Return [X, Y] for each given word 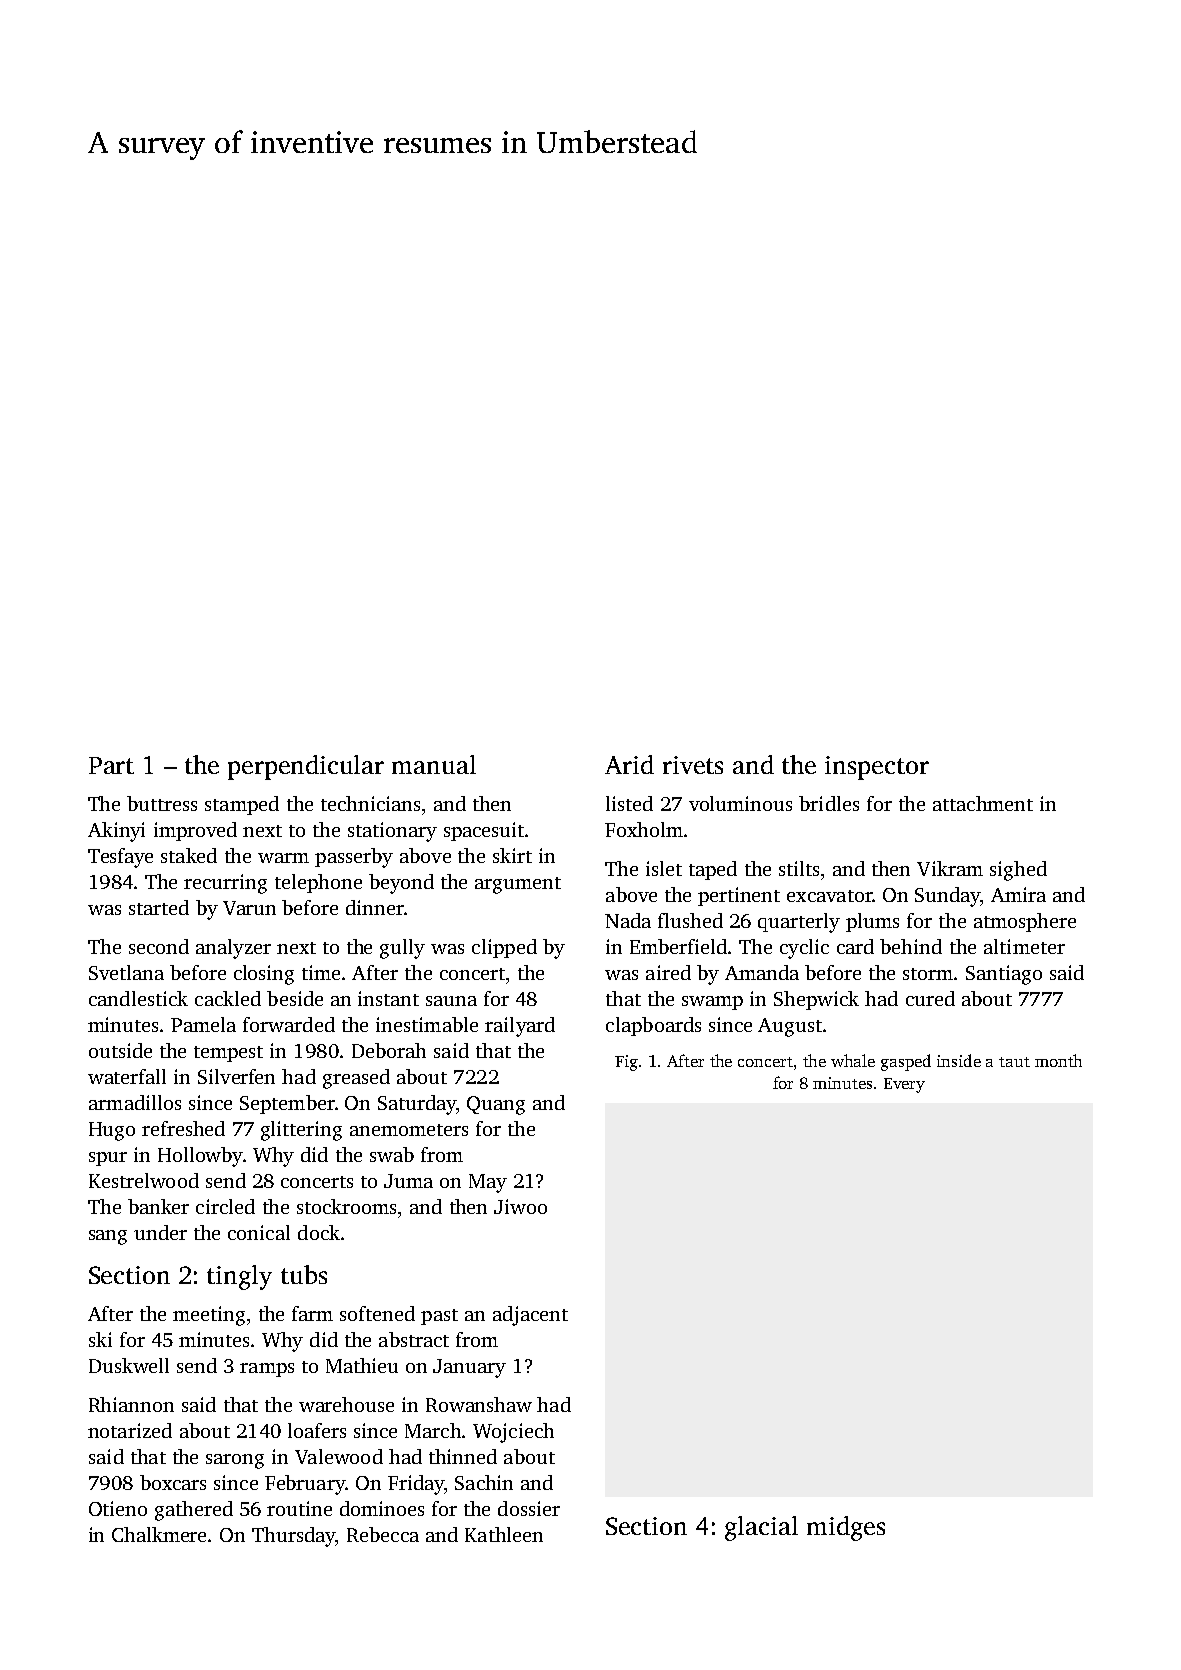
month [1058, 1060]
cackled [228, 998]
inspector [877, 768]
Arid [629, 764]
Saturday [417, 1105]
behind [911, 946]
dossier [529, 1508]
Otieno [118, 1508]
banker [158, 1206]
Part [111, 765]
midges [846, 1528]
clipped [504, 948]
